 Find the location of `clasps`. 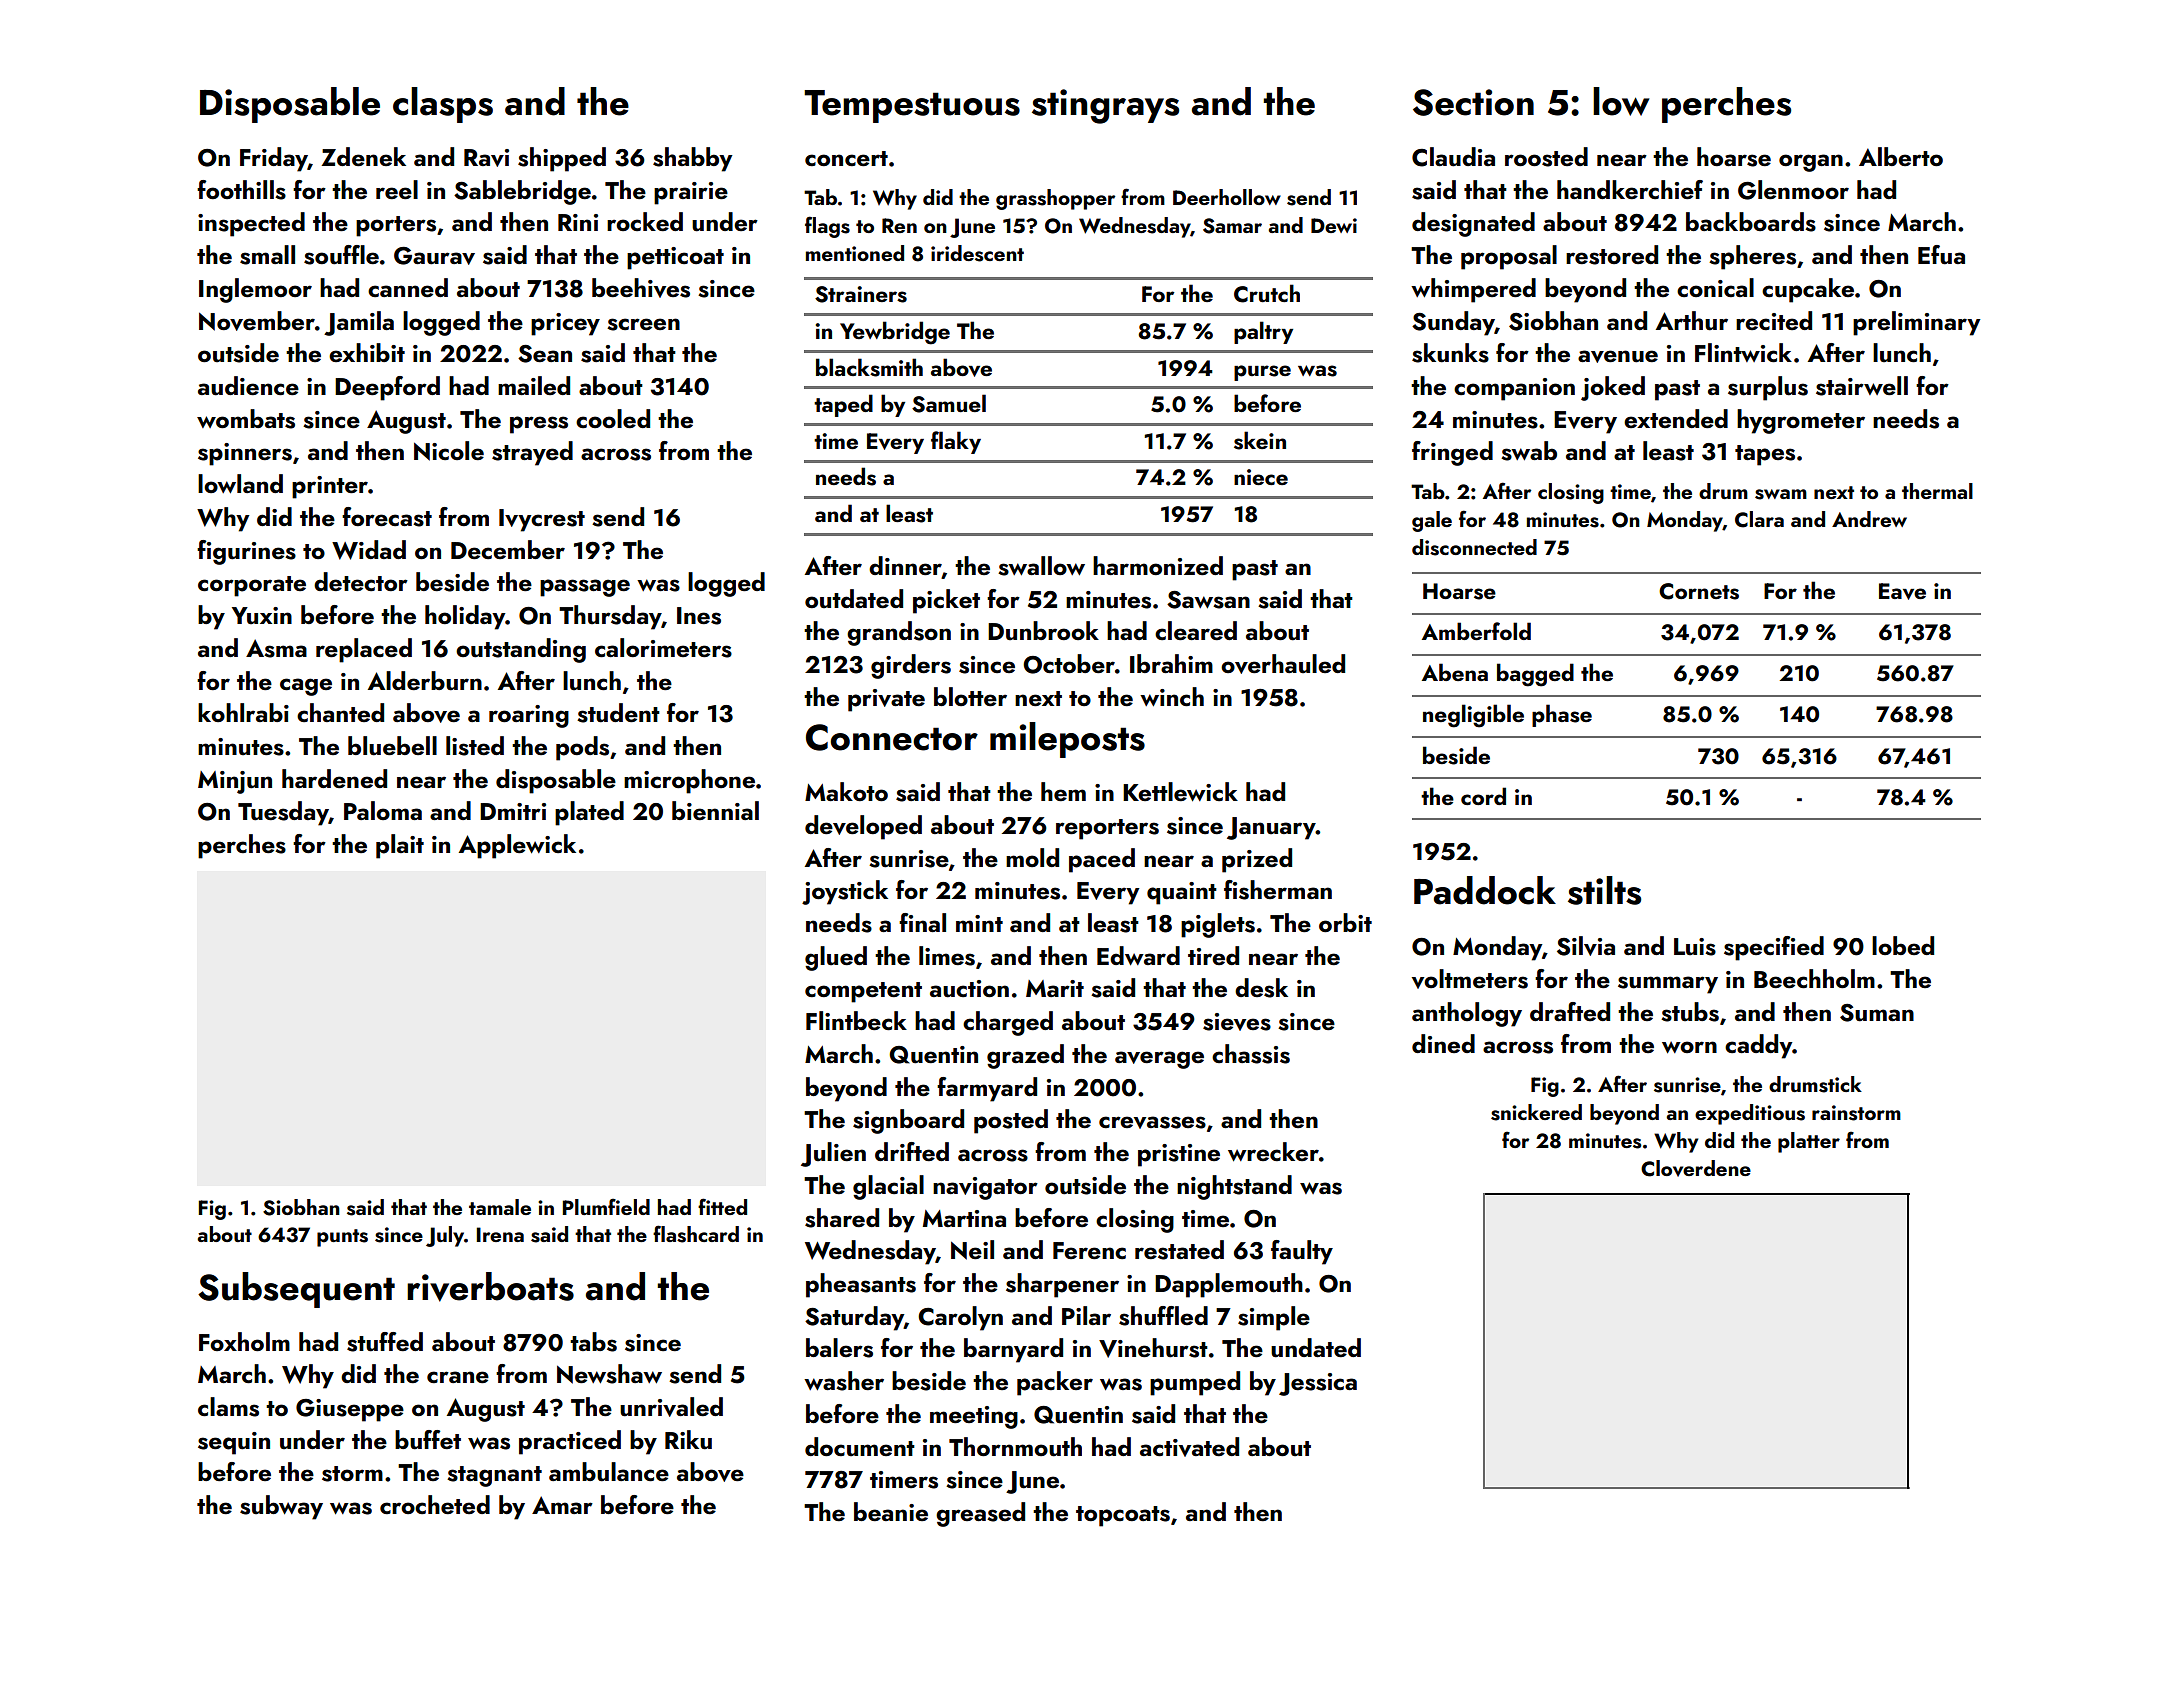

clasps is located at coordinates (443, 105).
